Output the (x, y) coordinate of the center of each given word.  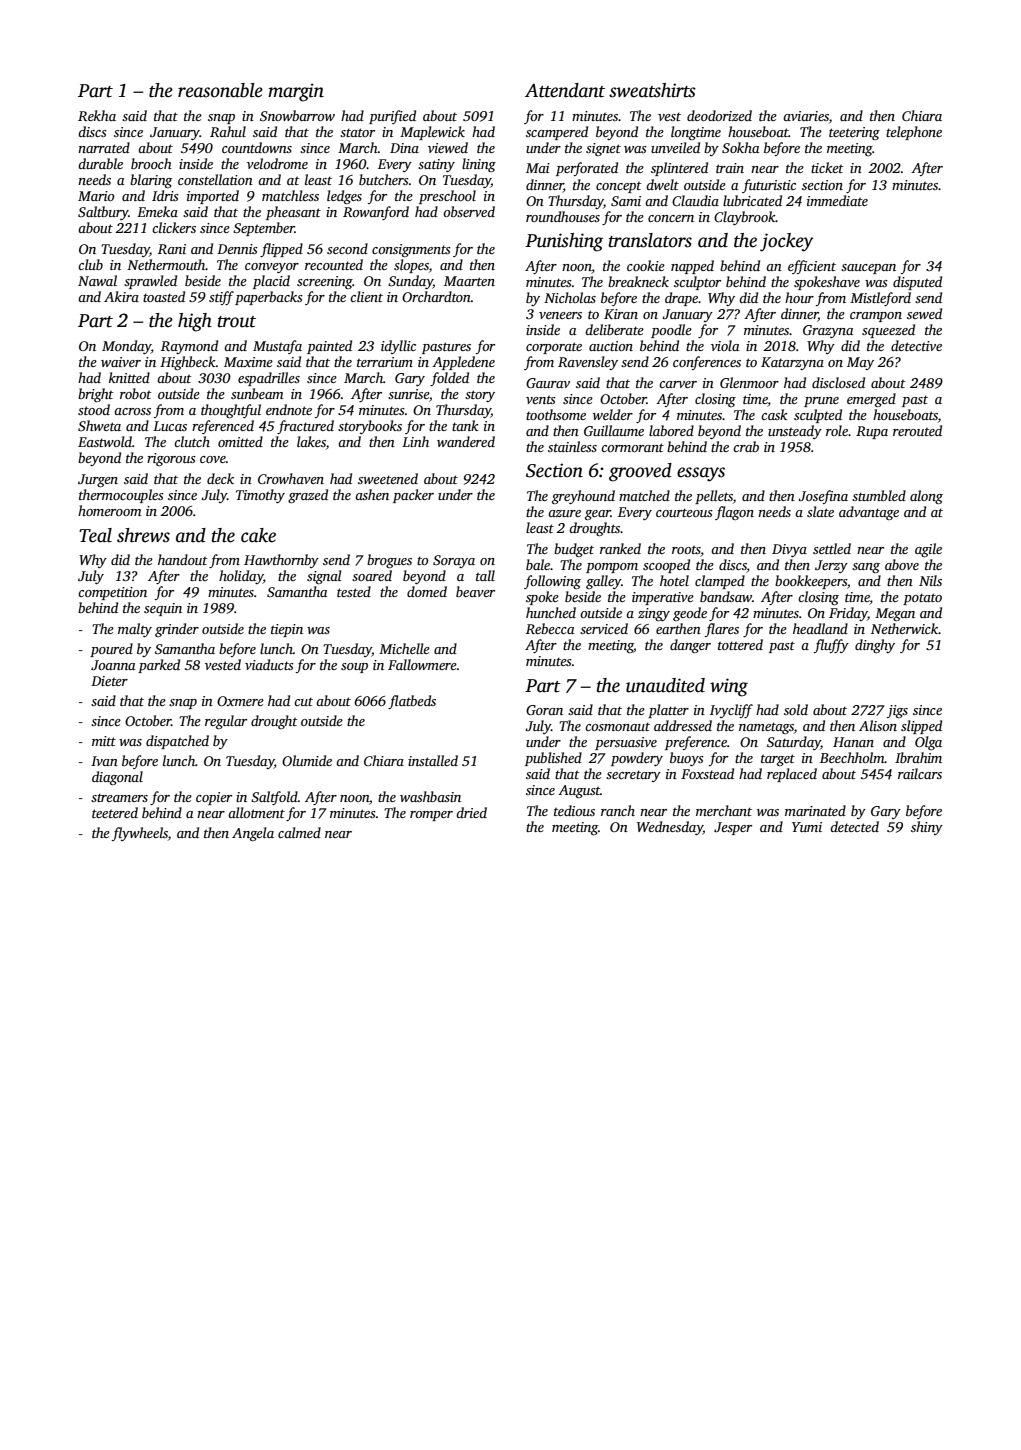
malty (135, 630)
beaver (475, 591)
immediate (837, 200)
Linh (415, 441)
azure (564, 513)
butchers (384, 179)
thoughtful (231, 411)
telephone (914, 133)
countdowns (257, 147)
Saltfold (274, 798)
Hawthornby (281, 561)
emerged (871, 400)
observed (469, 211)
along (926, 497)
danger (690, 646)
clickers (174, 227)
